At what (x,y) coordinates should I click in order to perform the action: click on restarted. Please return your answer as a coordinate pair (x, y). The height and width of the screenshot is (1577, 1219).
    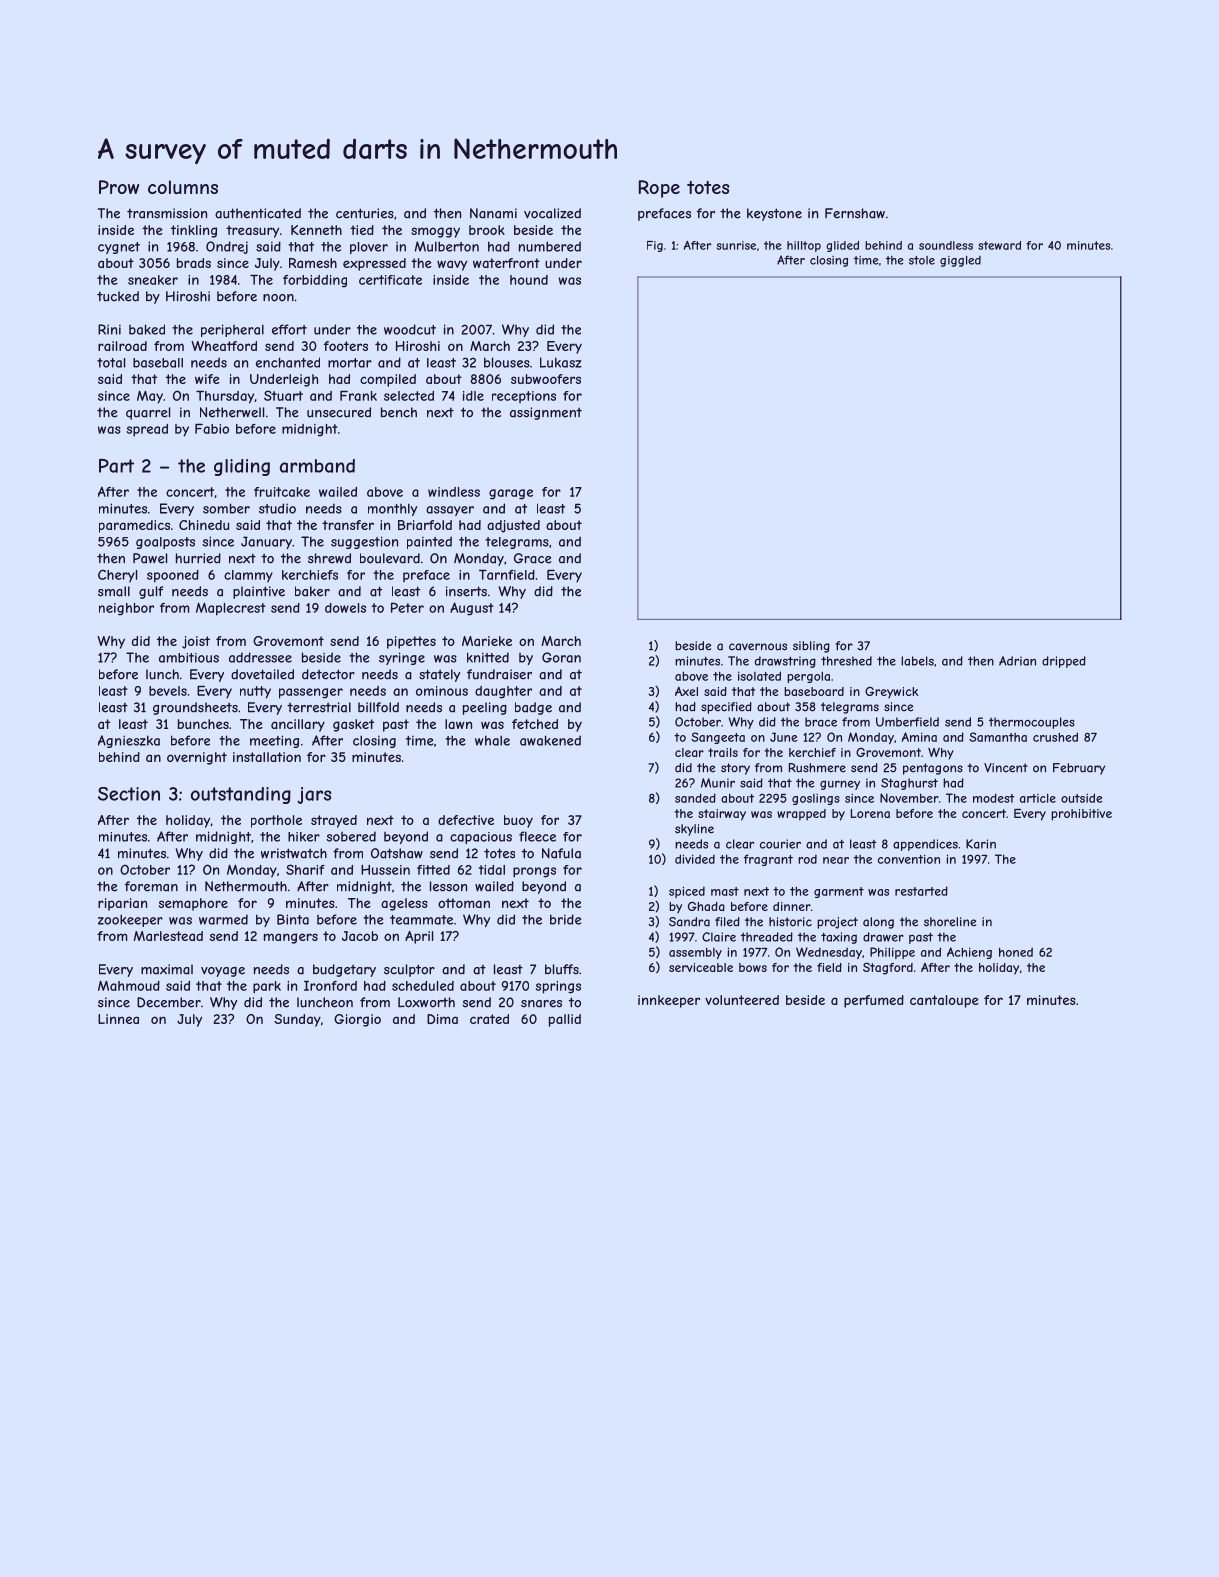
    Looking at the image, I should click on (921, 891).
